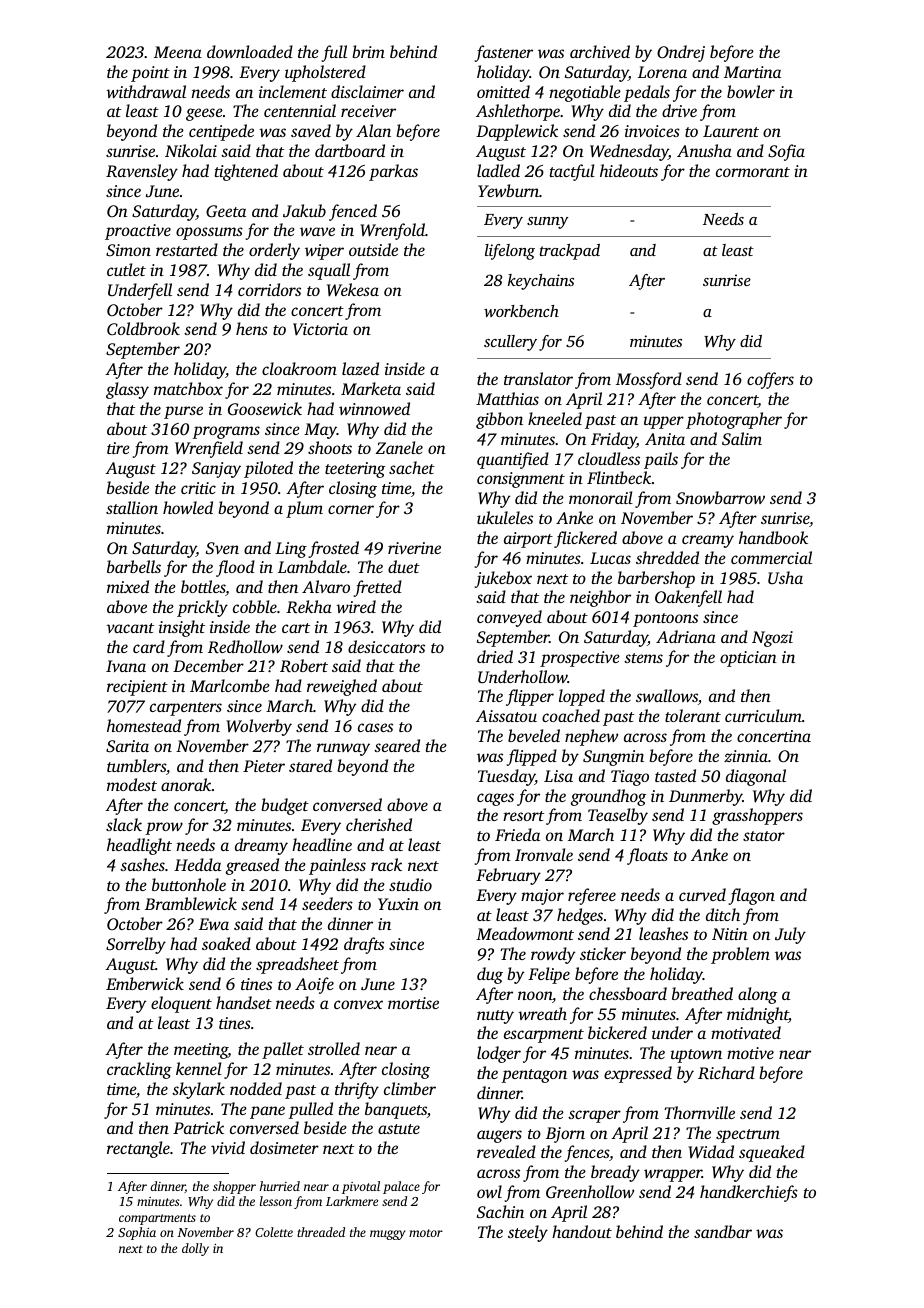  Describe the element at coordinates (293, 91) in the image. I see `inclement` at that location.
